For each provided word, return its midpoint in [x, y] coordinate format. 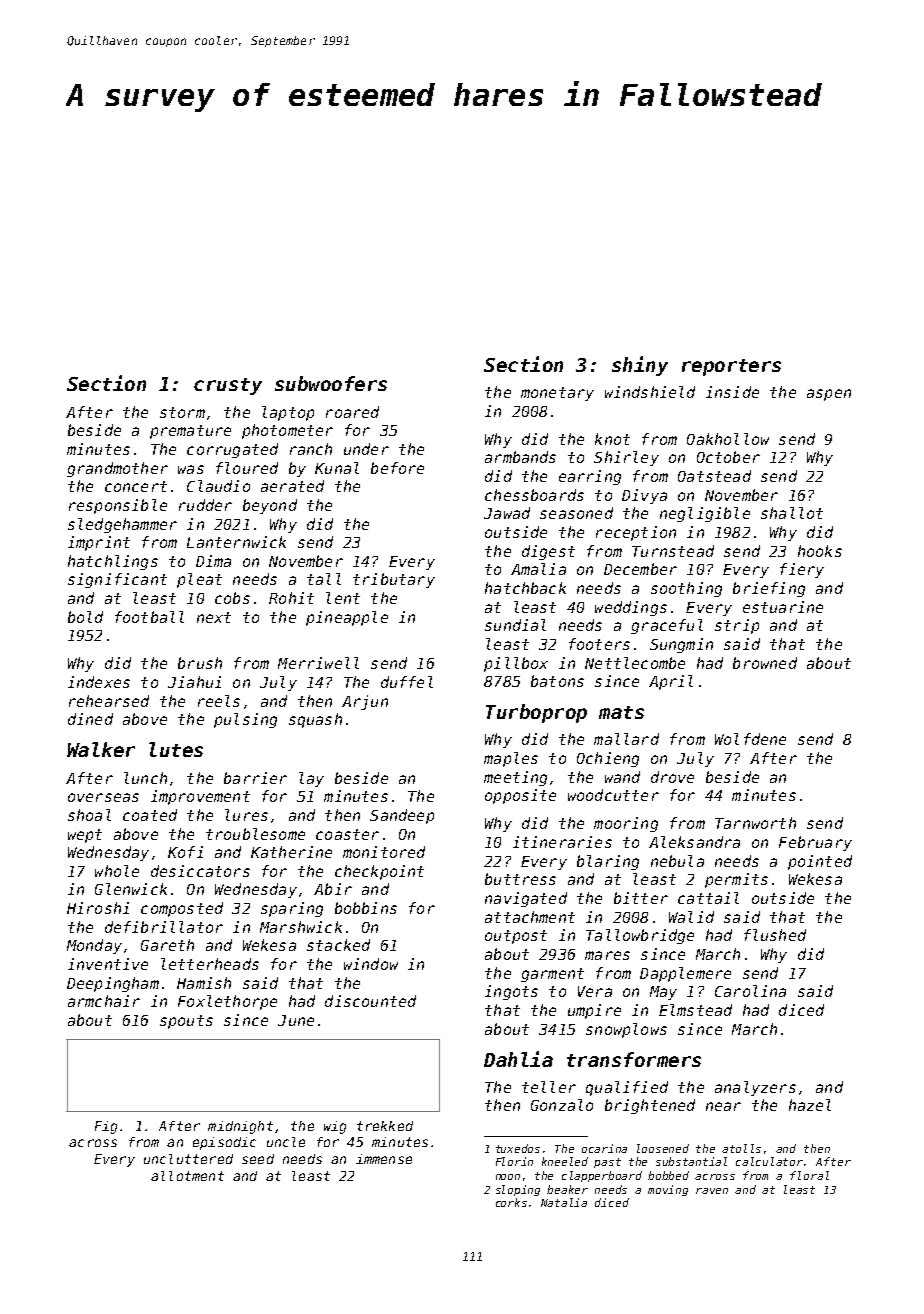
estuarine [783, 607]
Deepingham [113, 984]
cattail [708, 898]
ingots [511, 992]
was [191, 469]
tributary [394, 580]
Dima [213, 561]
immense [384, 1159]
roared [352, 412]
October [728, 457]
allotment [187, 1176]
